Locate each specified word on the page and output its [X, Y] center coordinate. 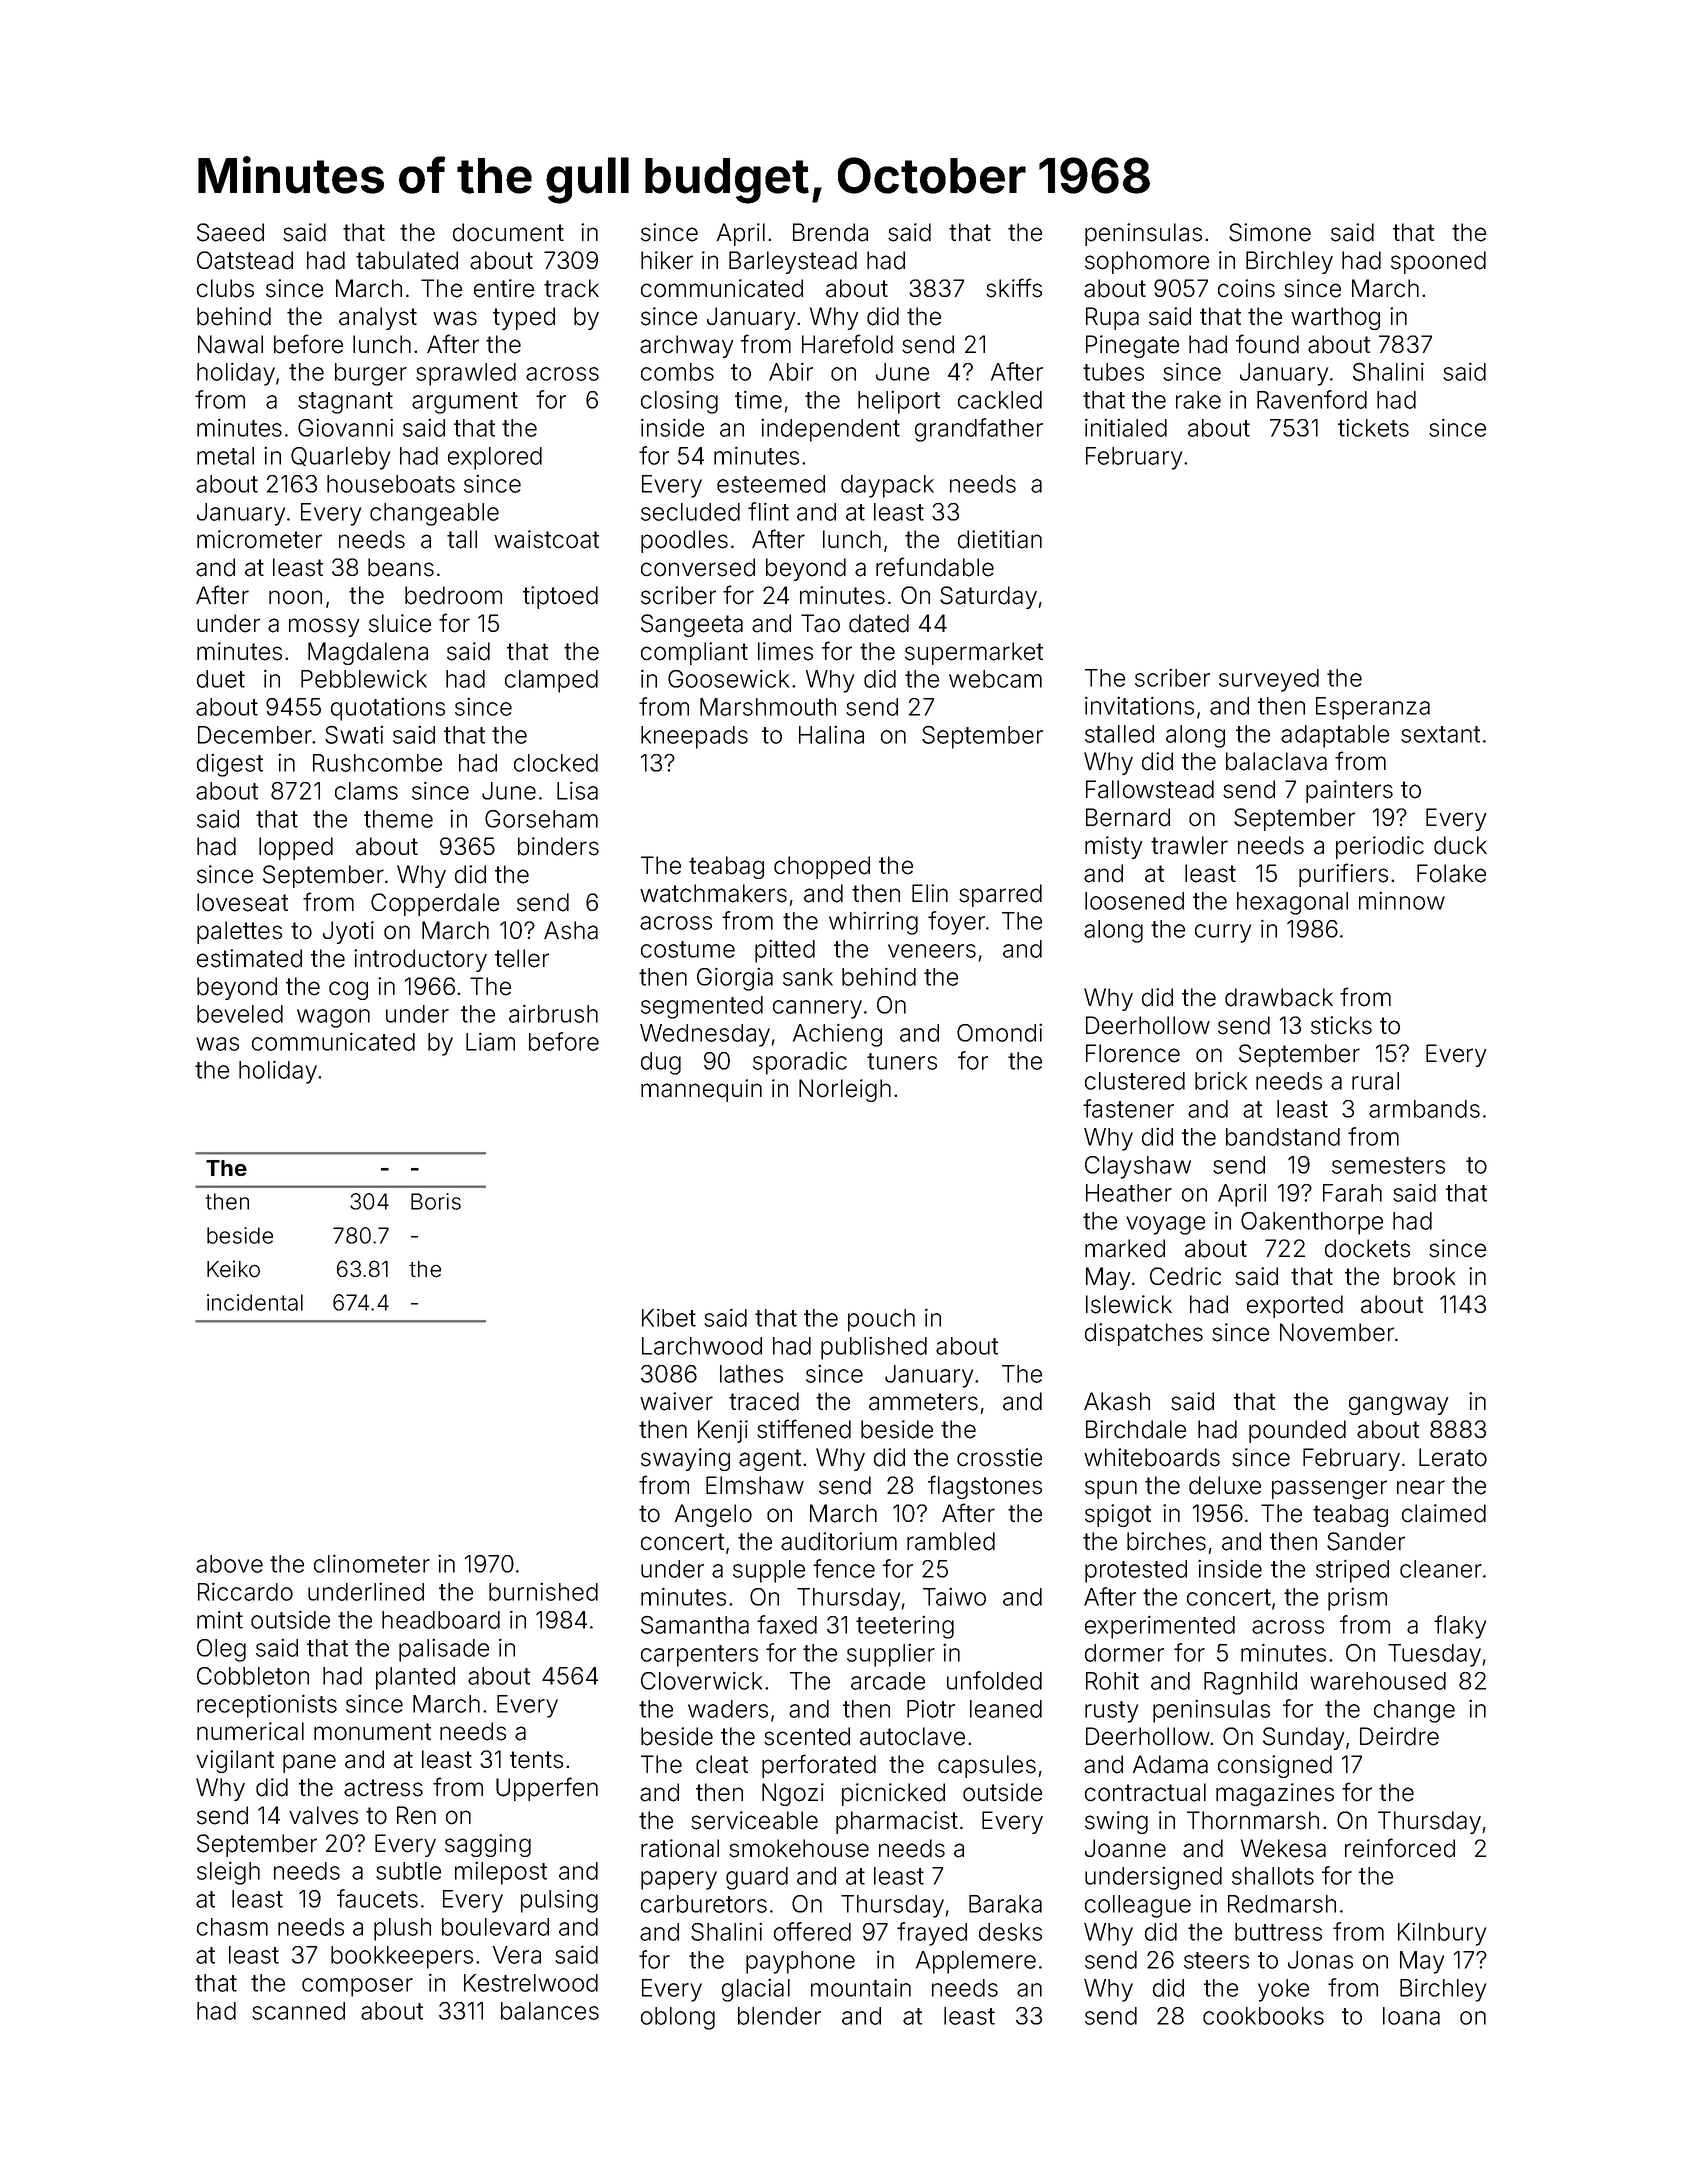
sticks [1341, 1025]
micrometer [259, 539]
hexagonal [1292, 903]
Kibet [669, 1317]
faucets [377, 1898]
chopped [822, 867]
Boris [436, 1201]
